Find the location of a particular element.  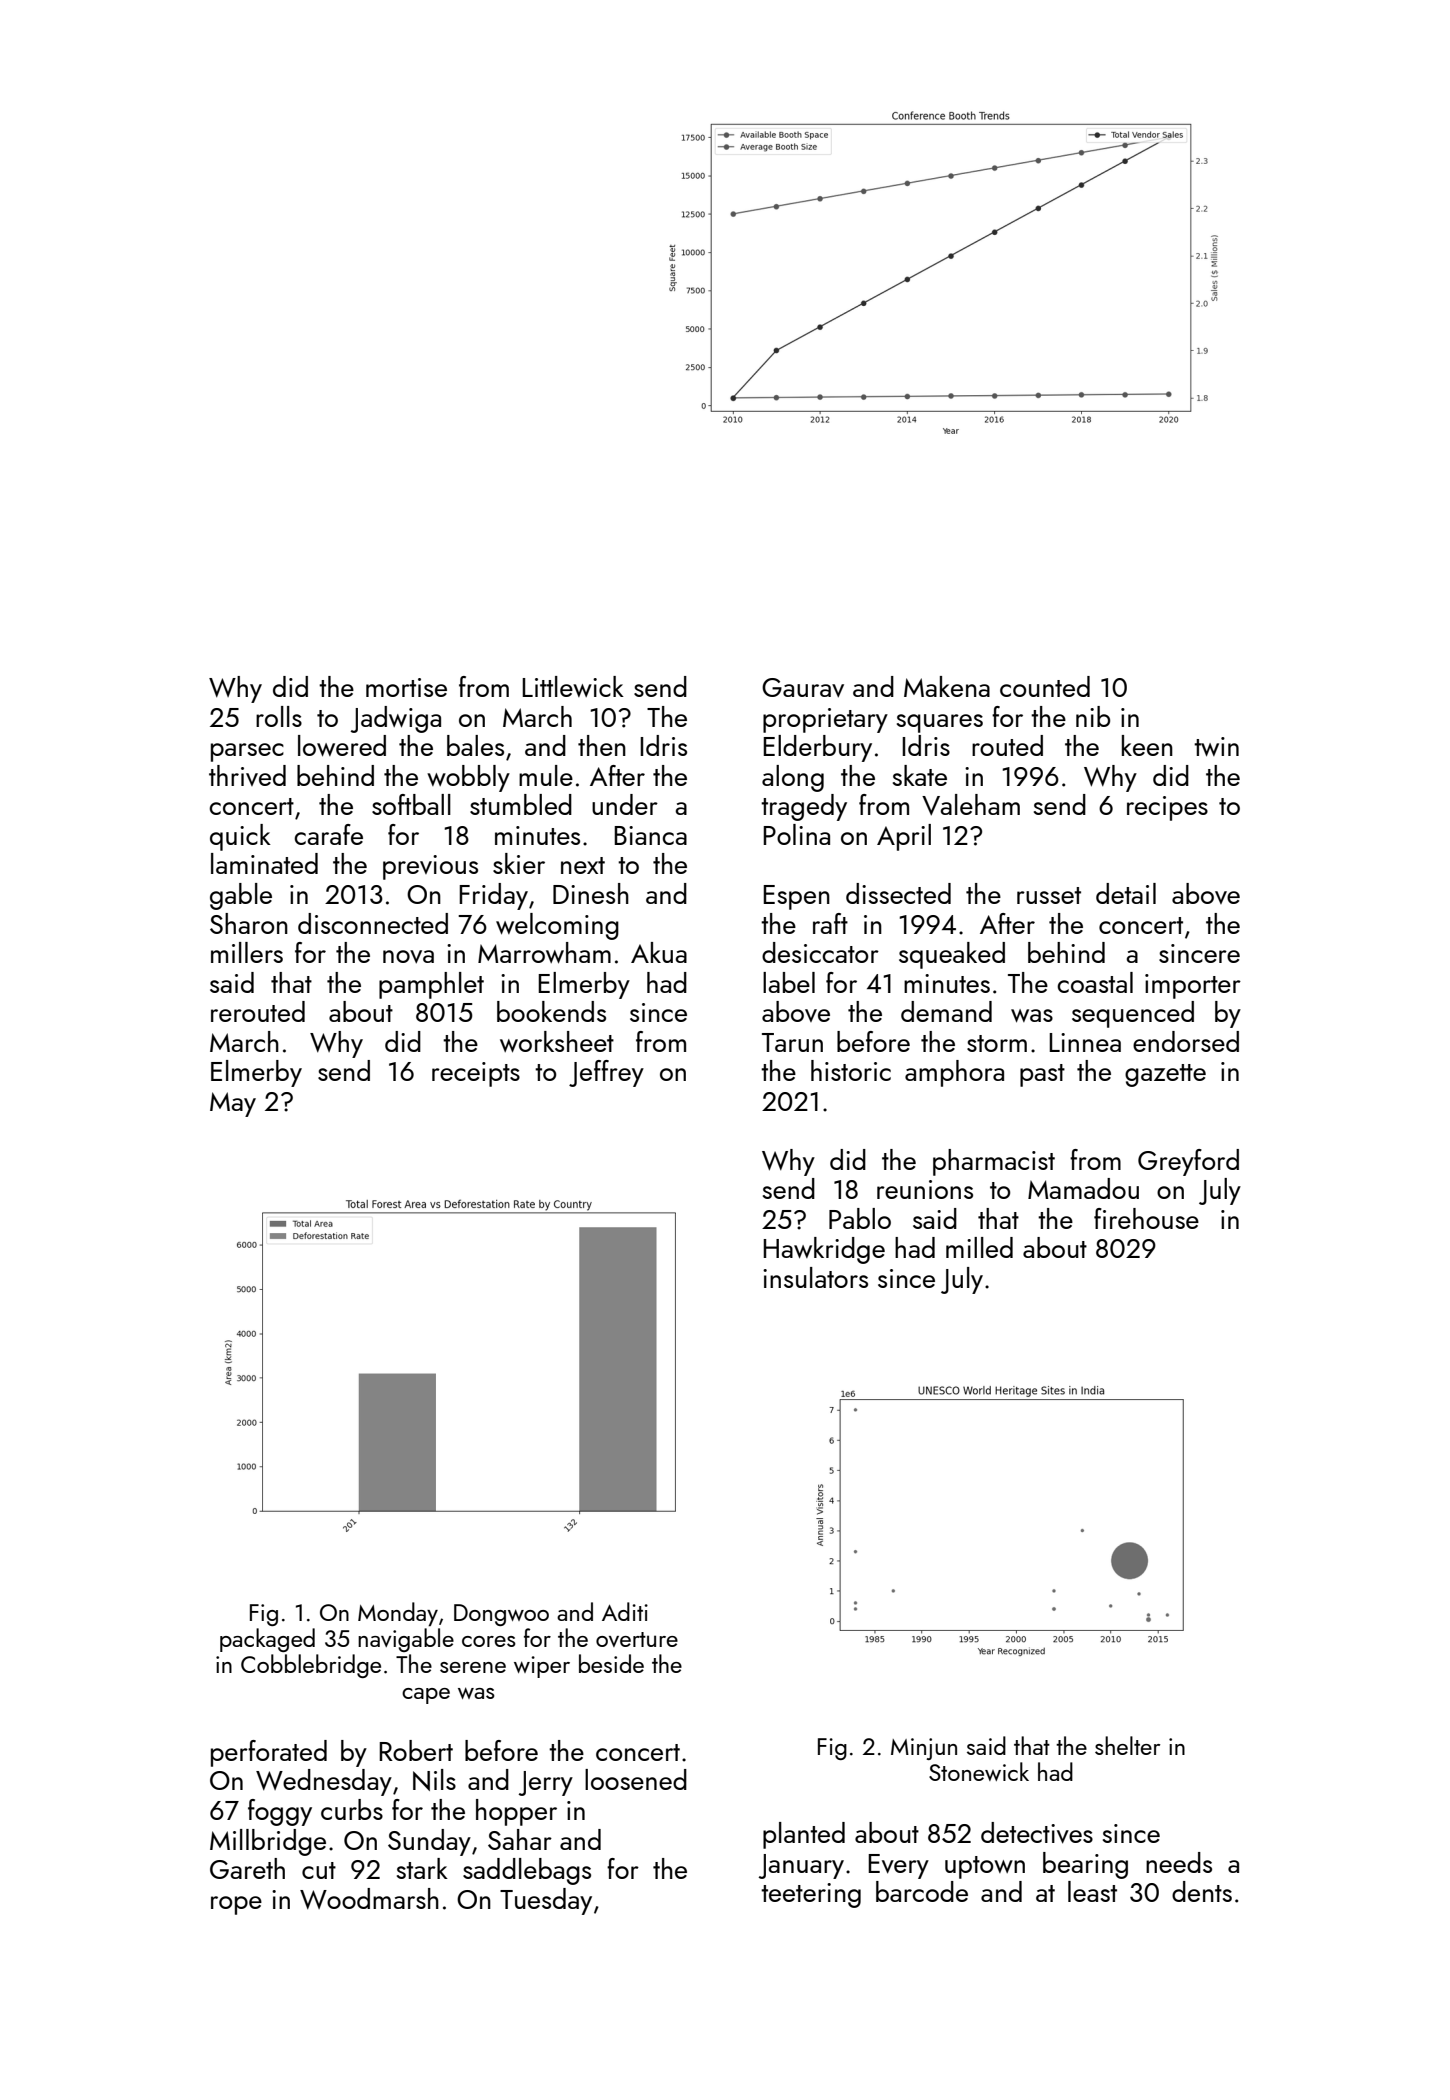

endorsed is located at coordinates (1186, 1041).
